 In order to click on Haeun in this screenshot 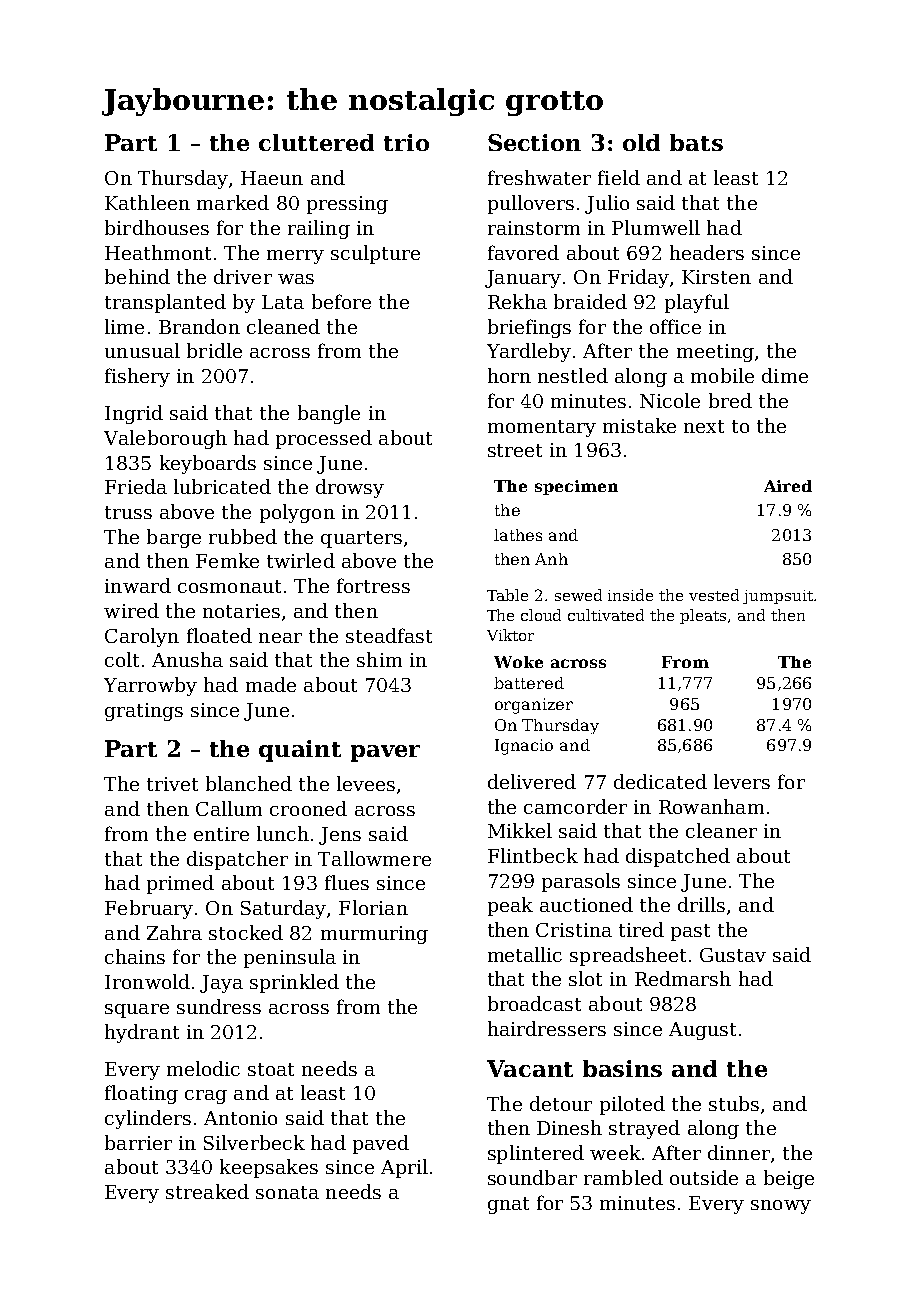, I will do `click(272, 178)`.
